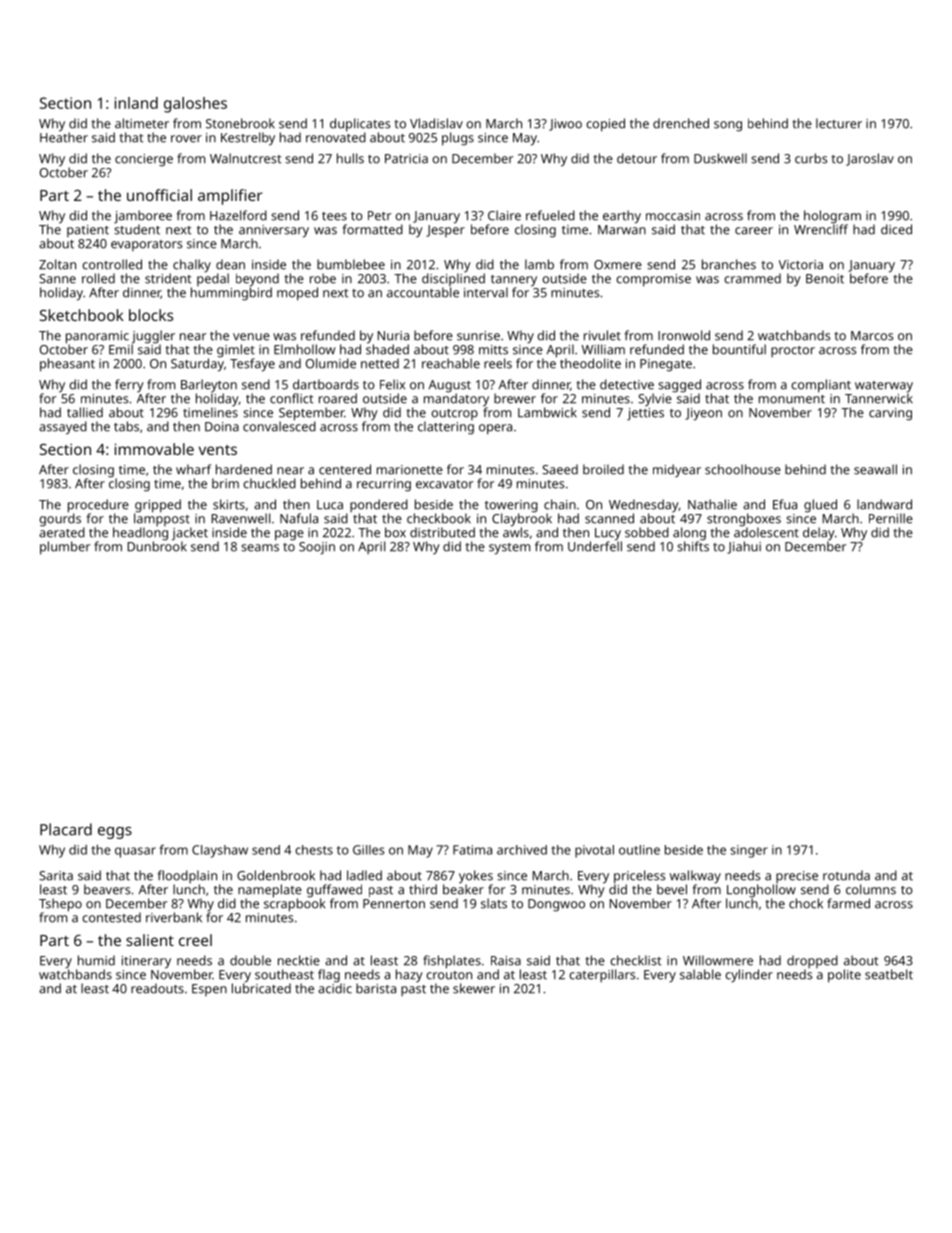 This image has width=952, height=1233. Describe the element at coordinates (115, 833) in the image. I see `eggs` at that location.
